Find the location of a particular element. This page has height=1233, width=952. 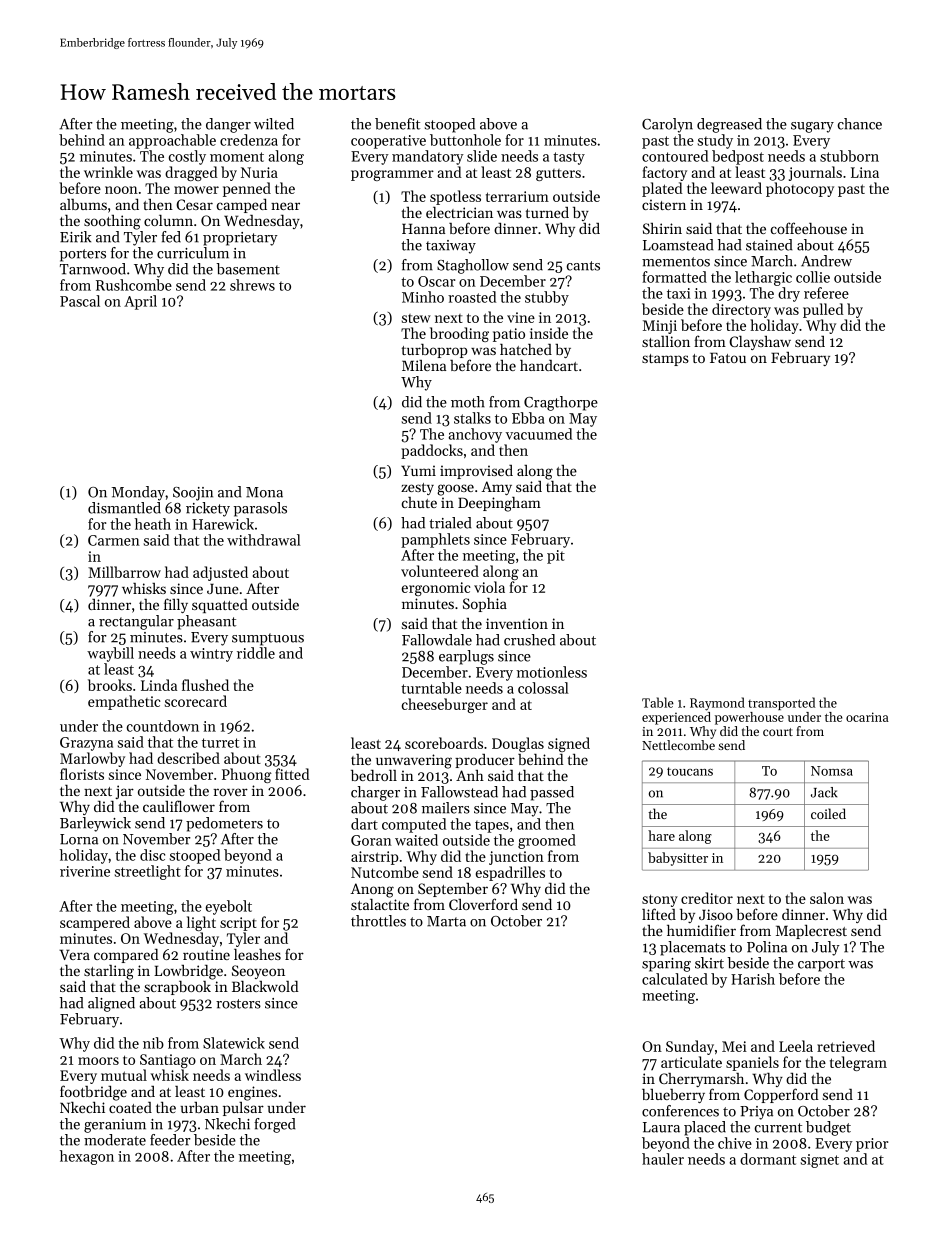

Deepingham is located at coordinates (499, 504).
